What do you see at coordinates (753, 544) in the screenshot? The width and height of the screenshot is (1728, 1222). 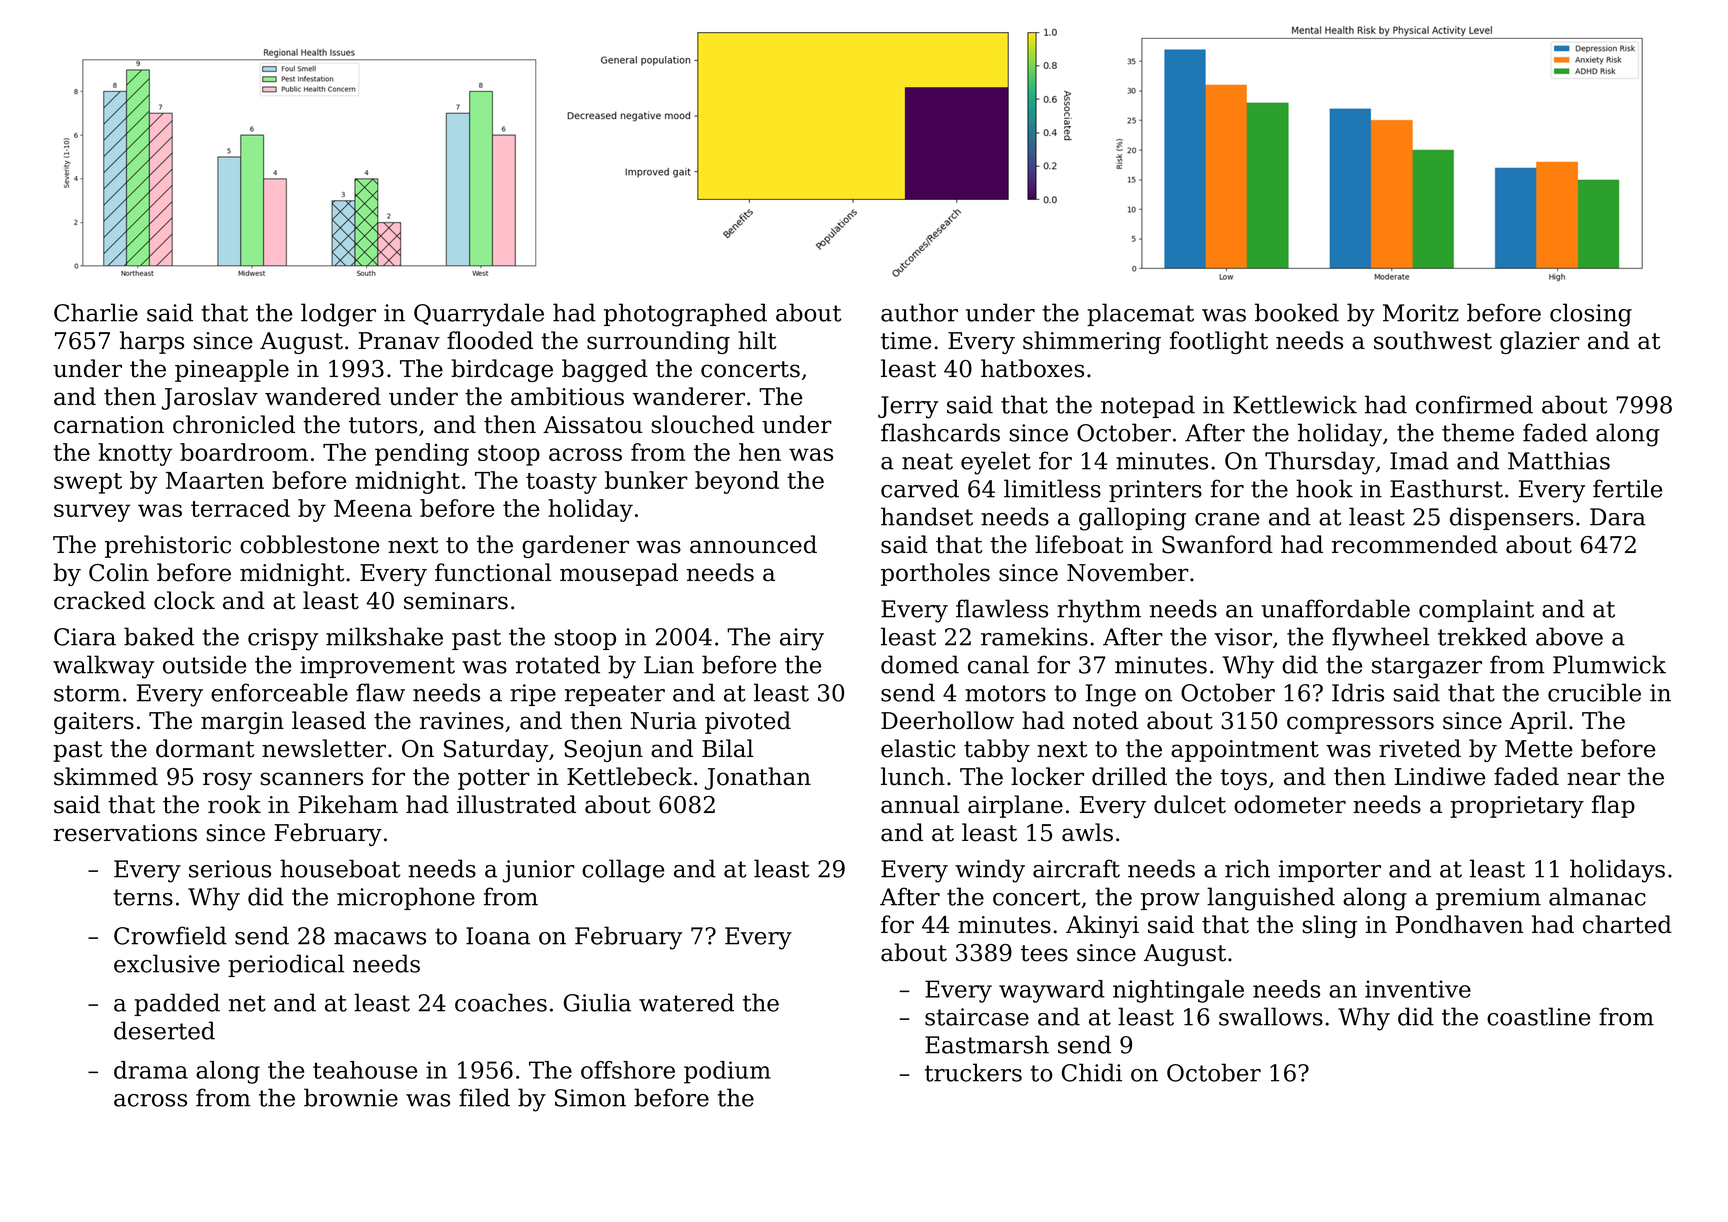 I see `announced` at bounding box center [753, 544].
